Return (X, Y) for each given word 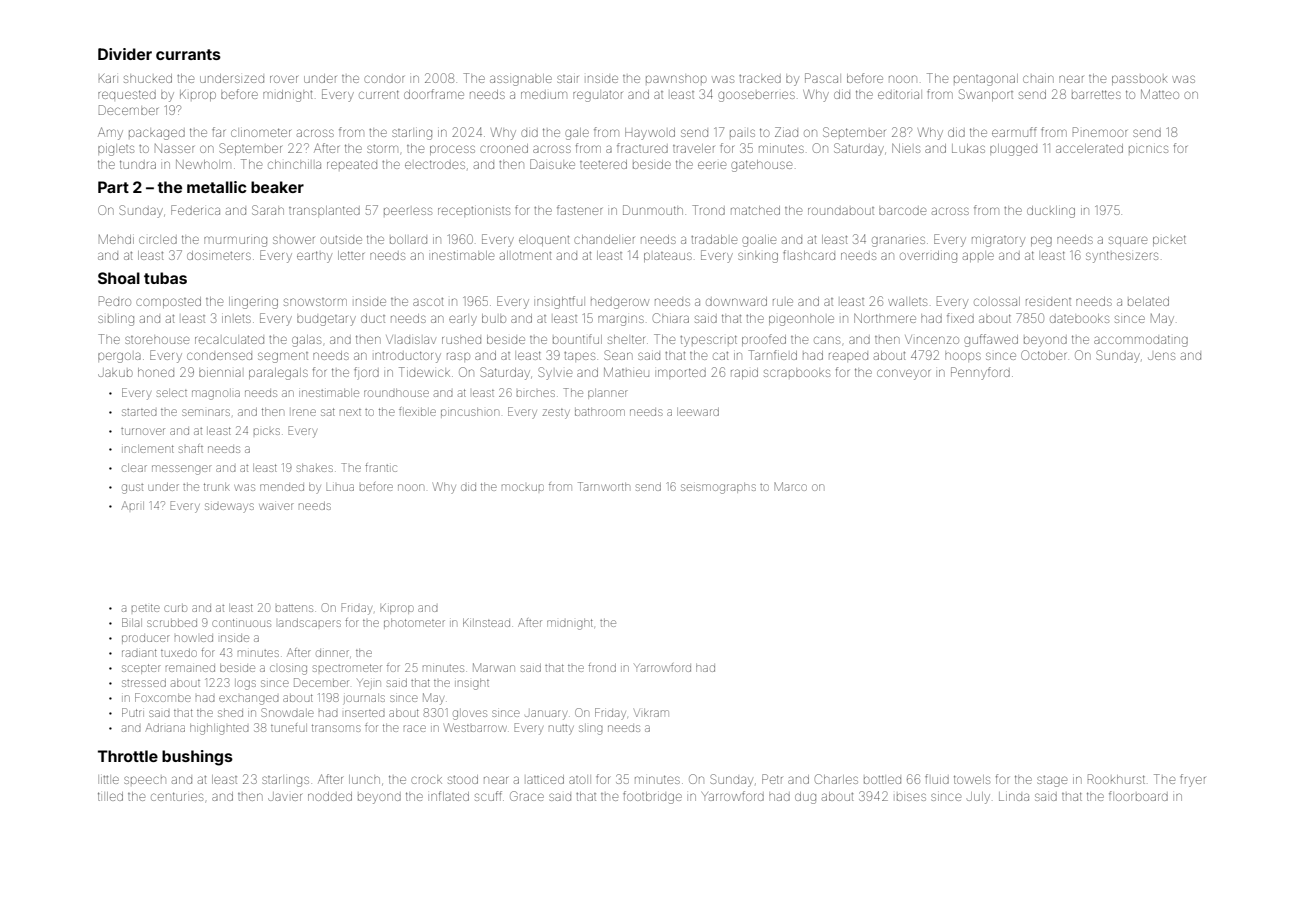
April (132, 505)
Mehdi (116, 239)
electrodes (435, 164)
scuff (488, 796)
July (978, 798)
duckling (1051, 212)
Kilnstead (486, 622)
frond (602, 667)
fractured (642, 148)
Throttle (128, 756)
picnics (1148, 149)
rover (284, 79)
